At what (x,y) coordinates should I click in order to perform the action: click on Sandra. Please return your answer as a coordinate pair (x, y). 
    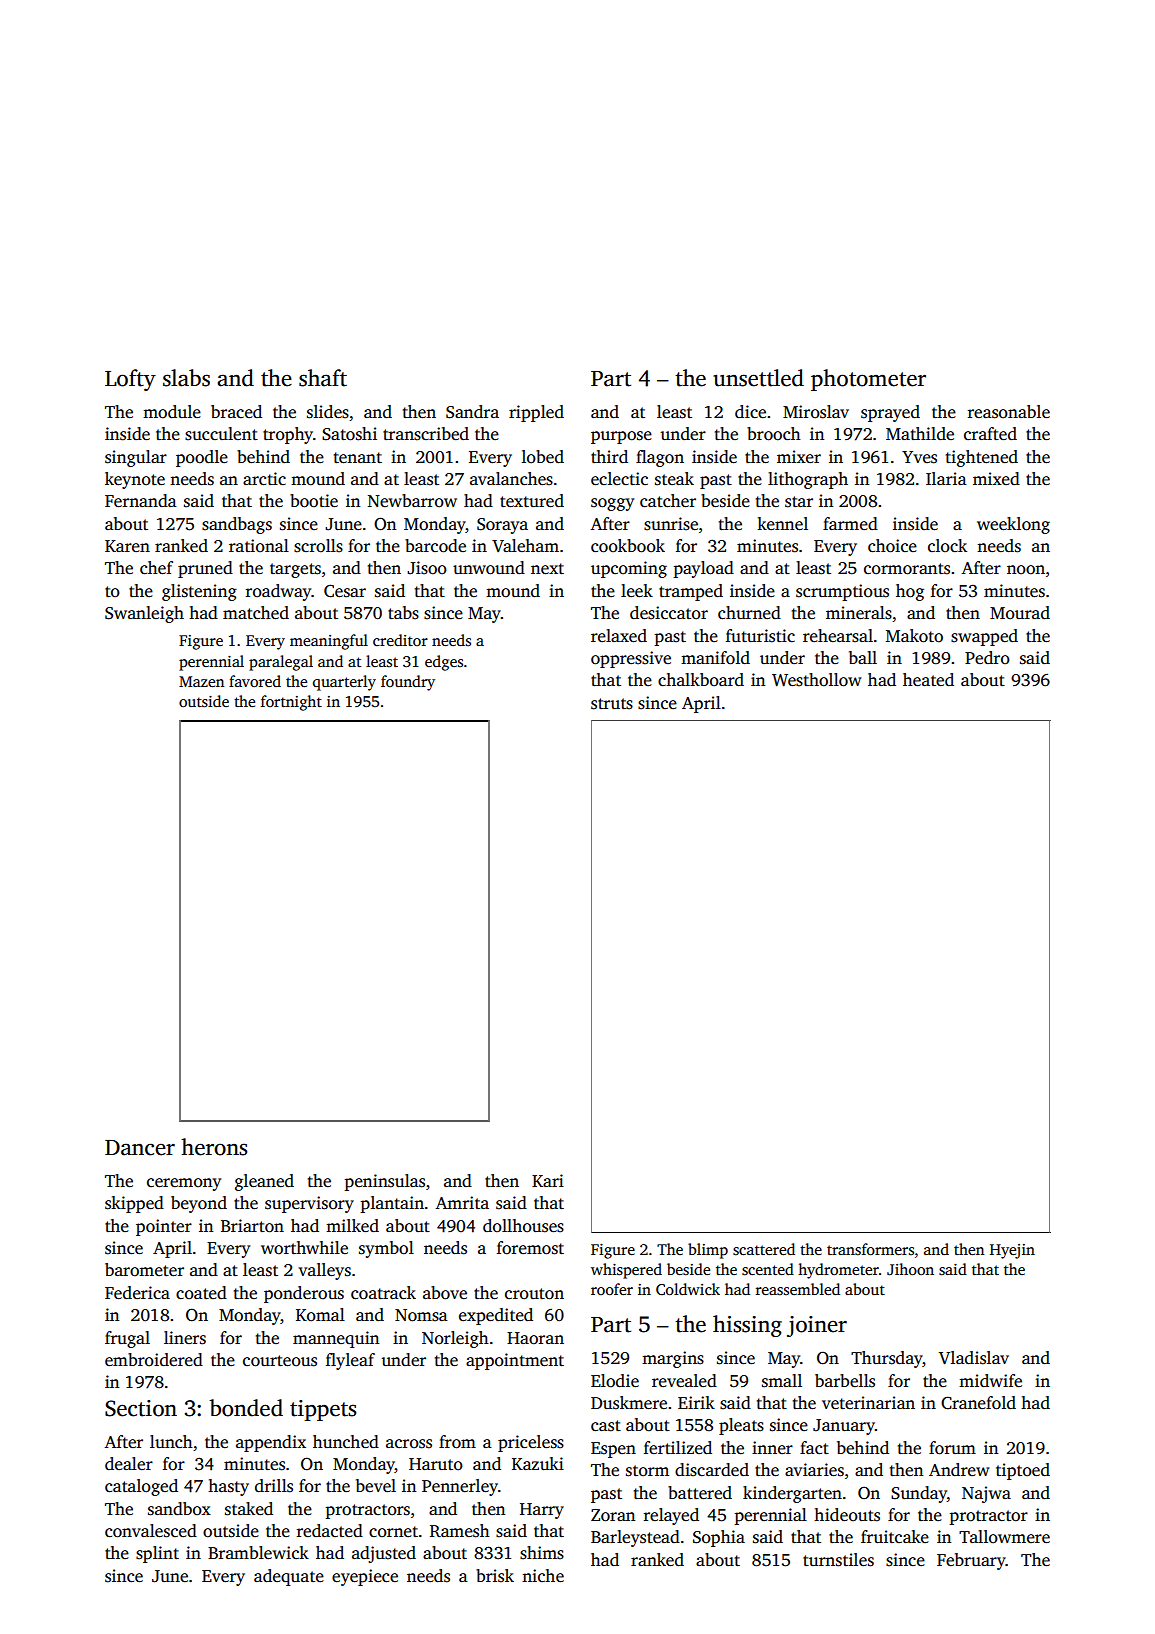
    Looking at the image, I should click on (472, 412).
